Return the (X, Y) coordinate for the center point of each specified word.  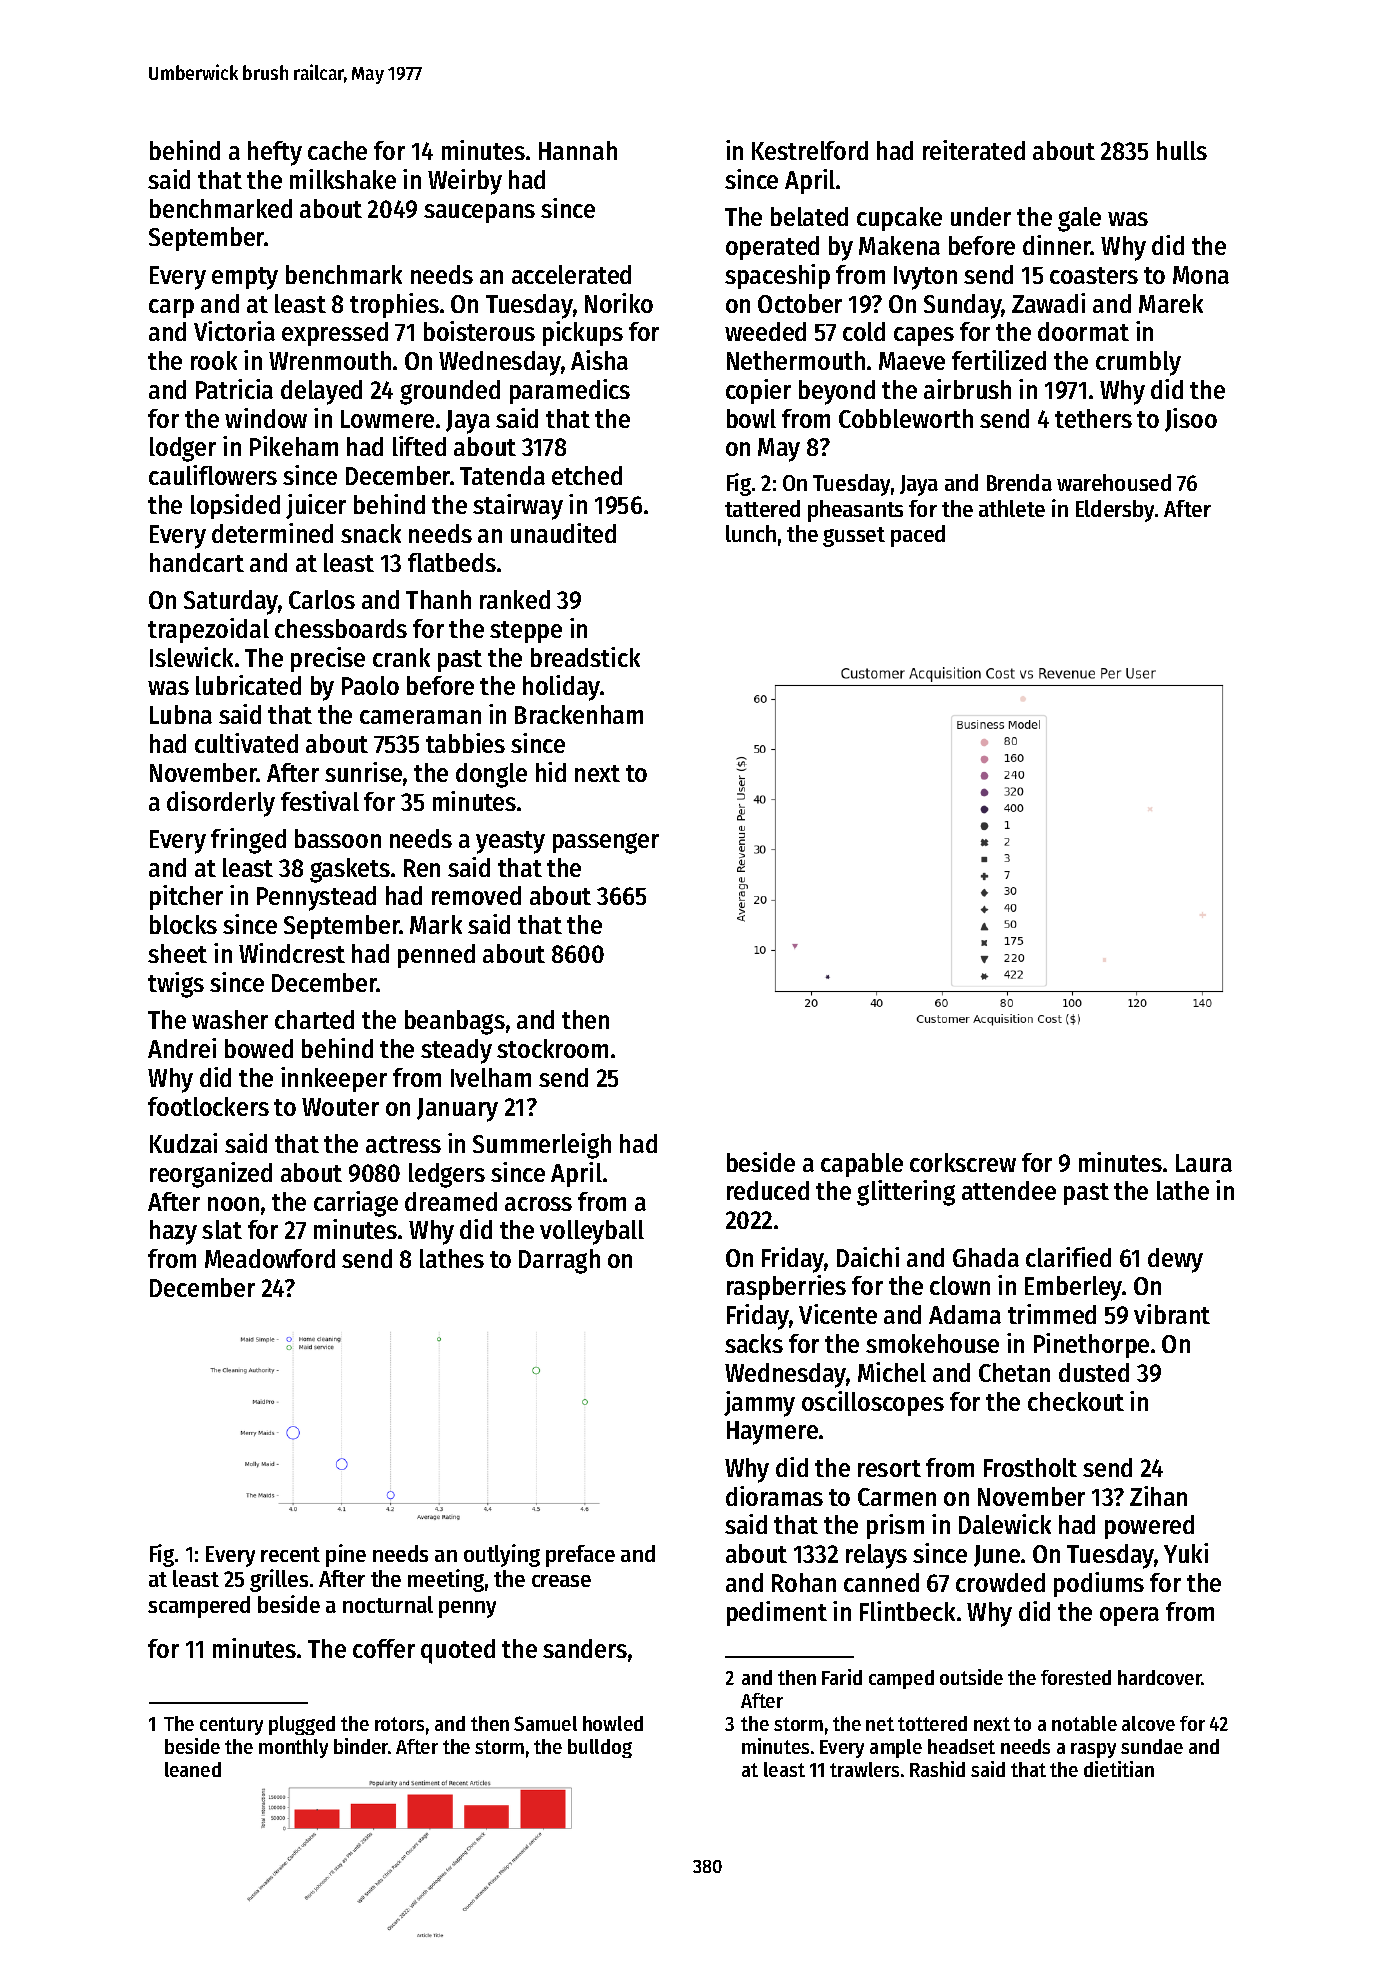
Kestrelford (810, 150)
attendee (1009, 1190)
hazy (173, 1232)
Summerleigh (542, 1146)
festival (320, 801)
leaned (193, 1769)
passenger (606, 843)
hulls (1182, 150)
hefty (275, 153)
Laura (1204, 1163)
